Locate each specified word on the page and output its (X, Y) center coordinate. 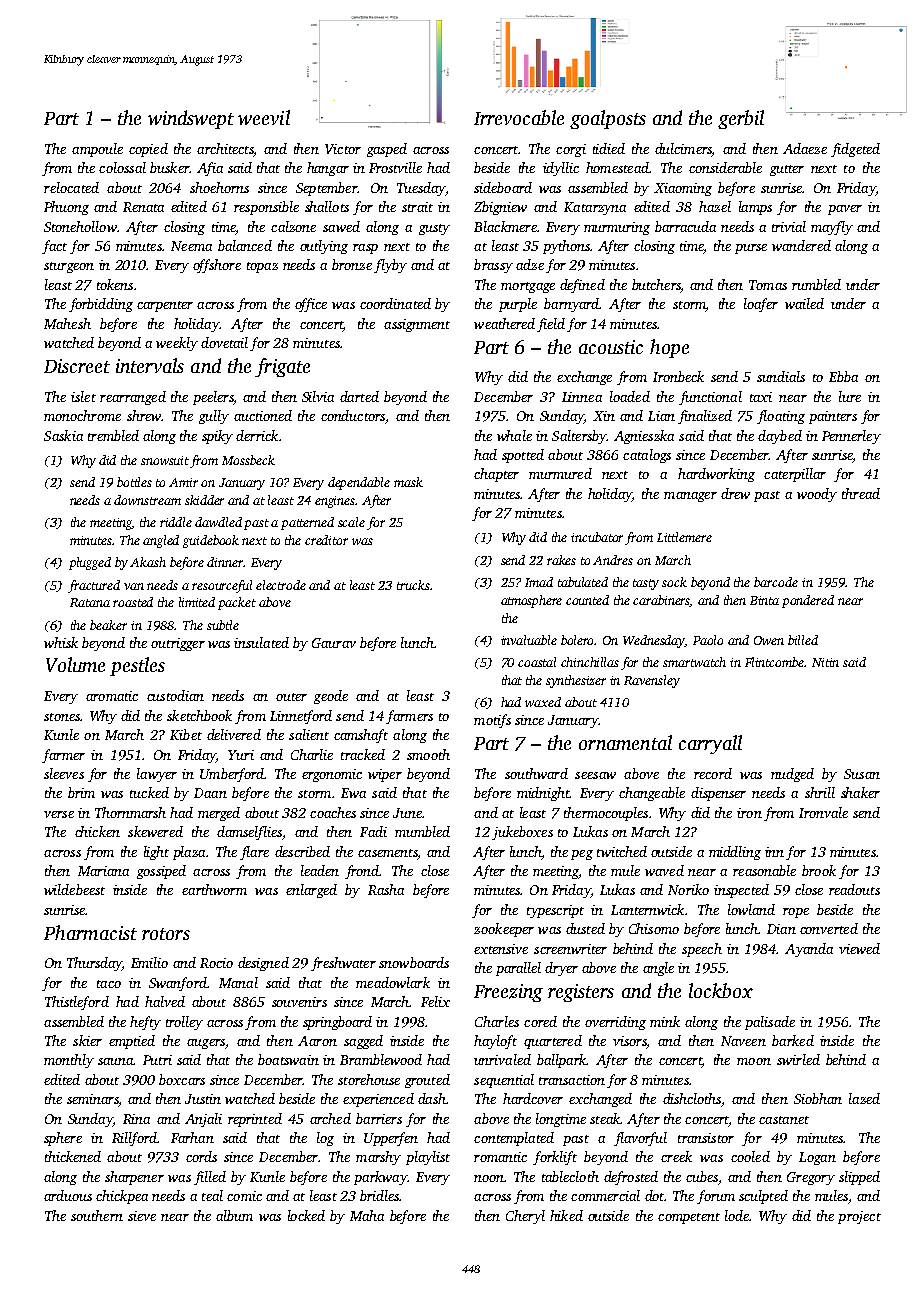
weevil (264, 117)
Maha (367, 1215)
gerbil (741, 119)
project (859, 1217)
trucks (413, 585)
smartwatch (694, 662)
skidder (204, 500)
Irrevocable (519, 117)
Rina (136, 1119)
